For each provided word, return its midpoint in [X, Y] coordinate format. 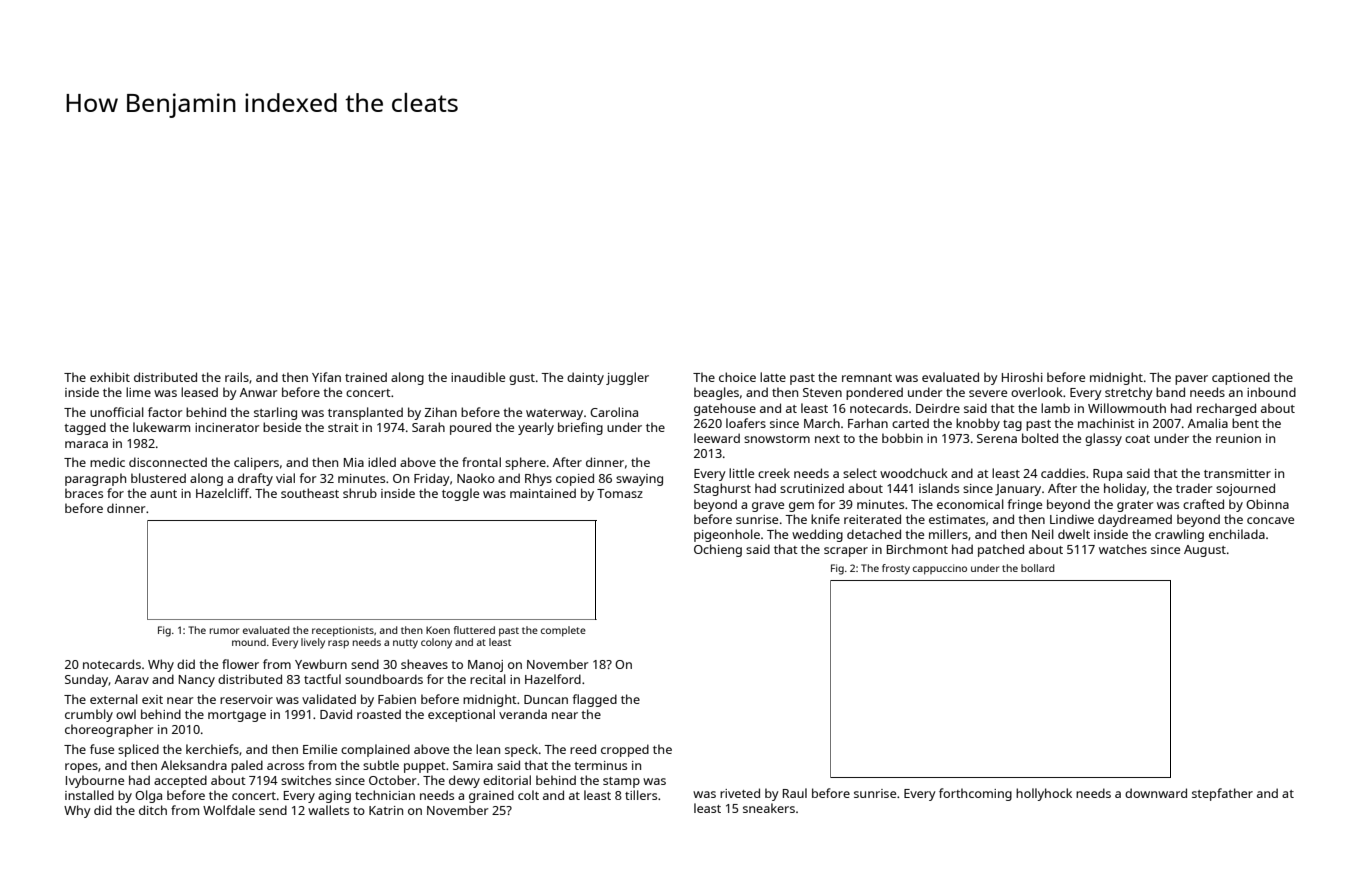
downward [1156, 793]
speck [521, 750]
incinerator [227, 427]
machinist [1106, 423]
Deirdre [938, 408]
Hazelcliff [223, 493]
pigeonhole [727, 535]
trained [366, 377]
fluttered [474, 630]
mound [249, 642]
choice [737, 377]
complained [375, 750]
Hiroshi [1022, 377]
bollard [1038, 568]
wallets [328, 810]
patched [1001, 550]
